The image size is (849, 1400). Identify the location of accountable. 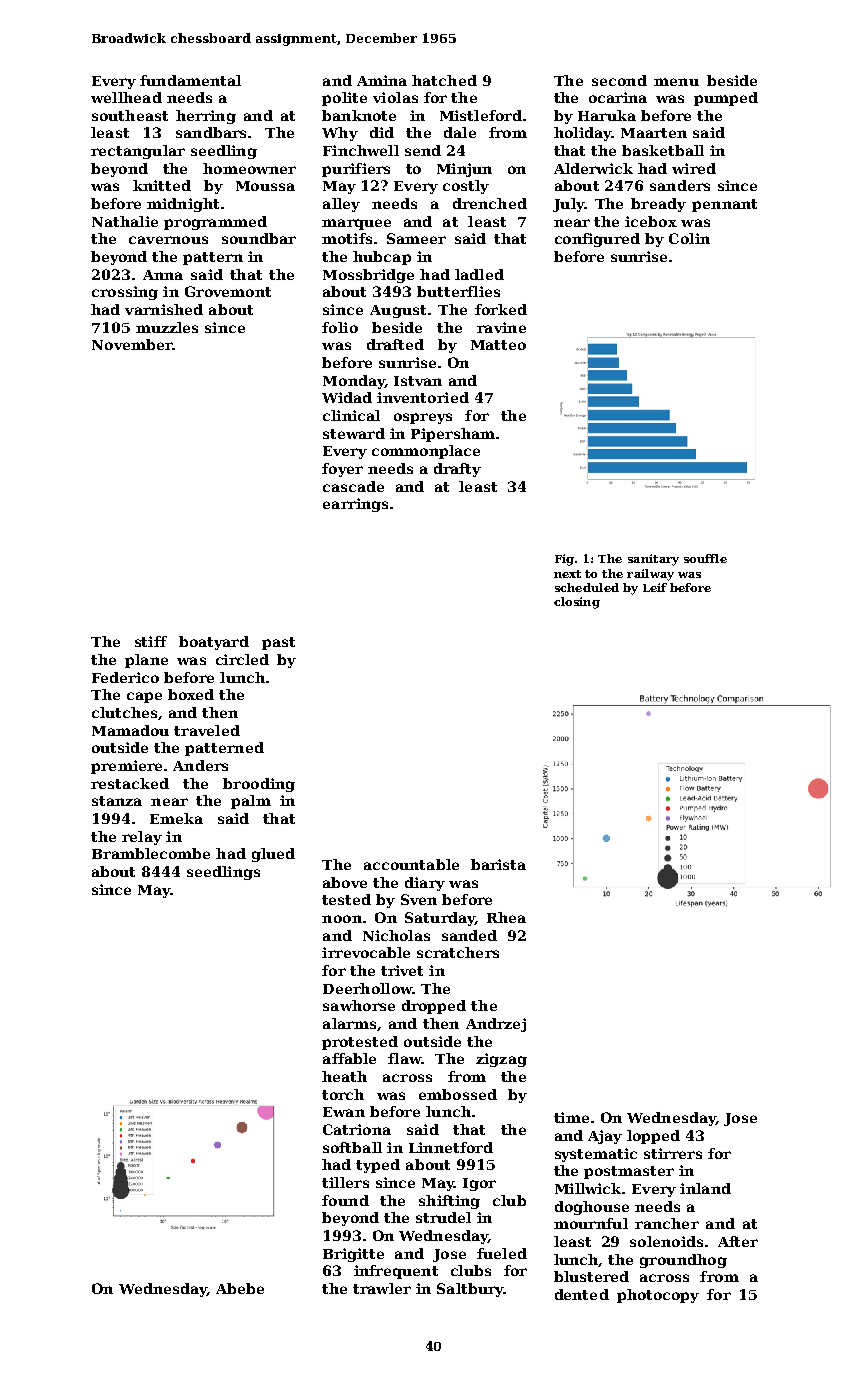
(411, 864).
